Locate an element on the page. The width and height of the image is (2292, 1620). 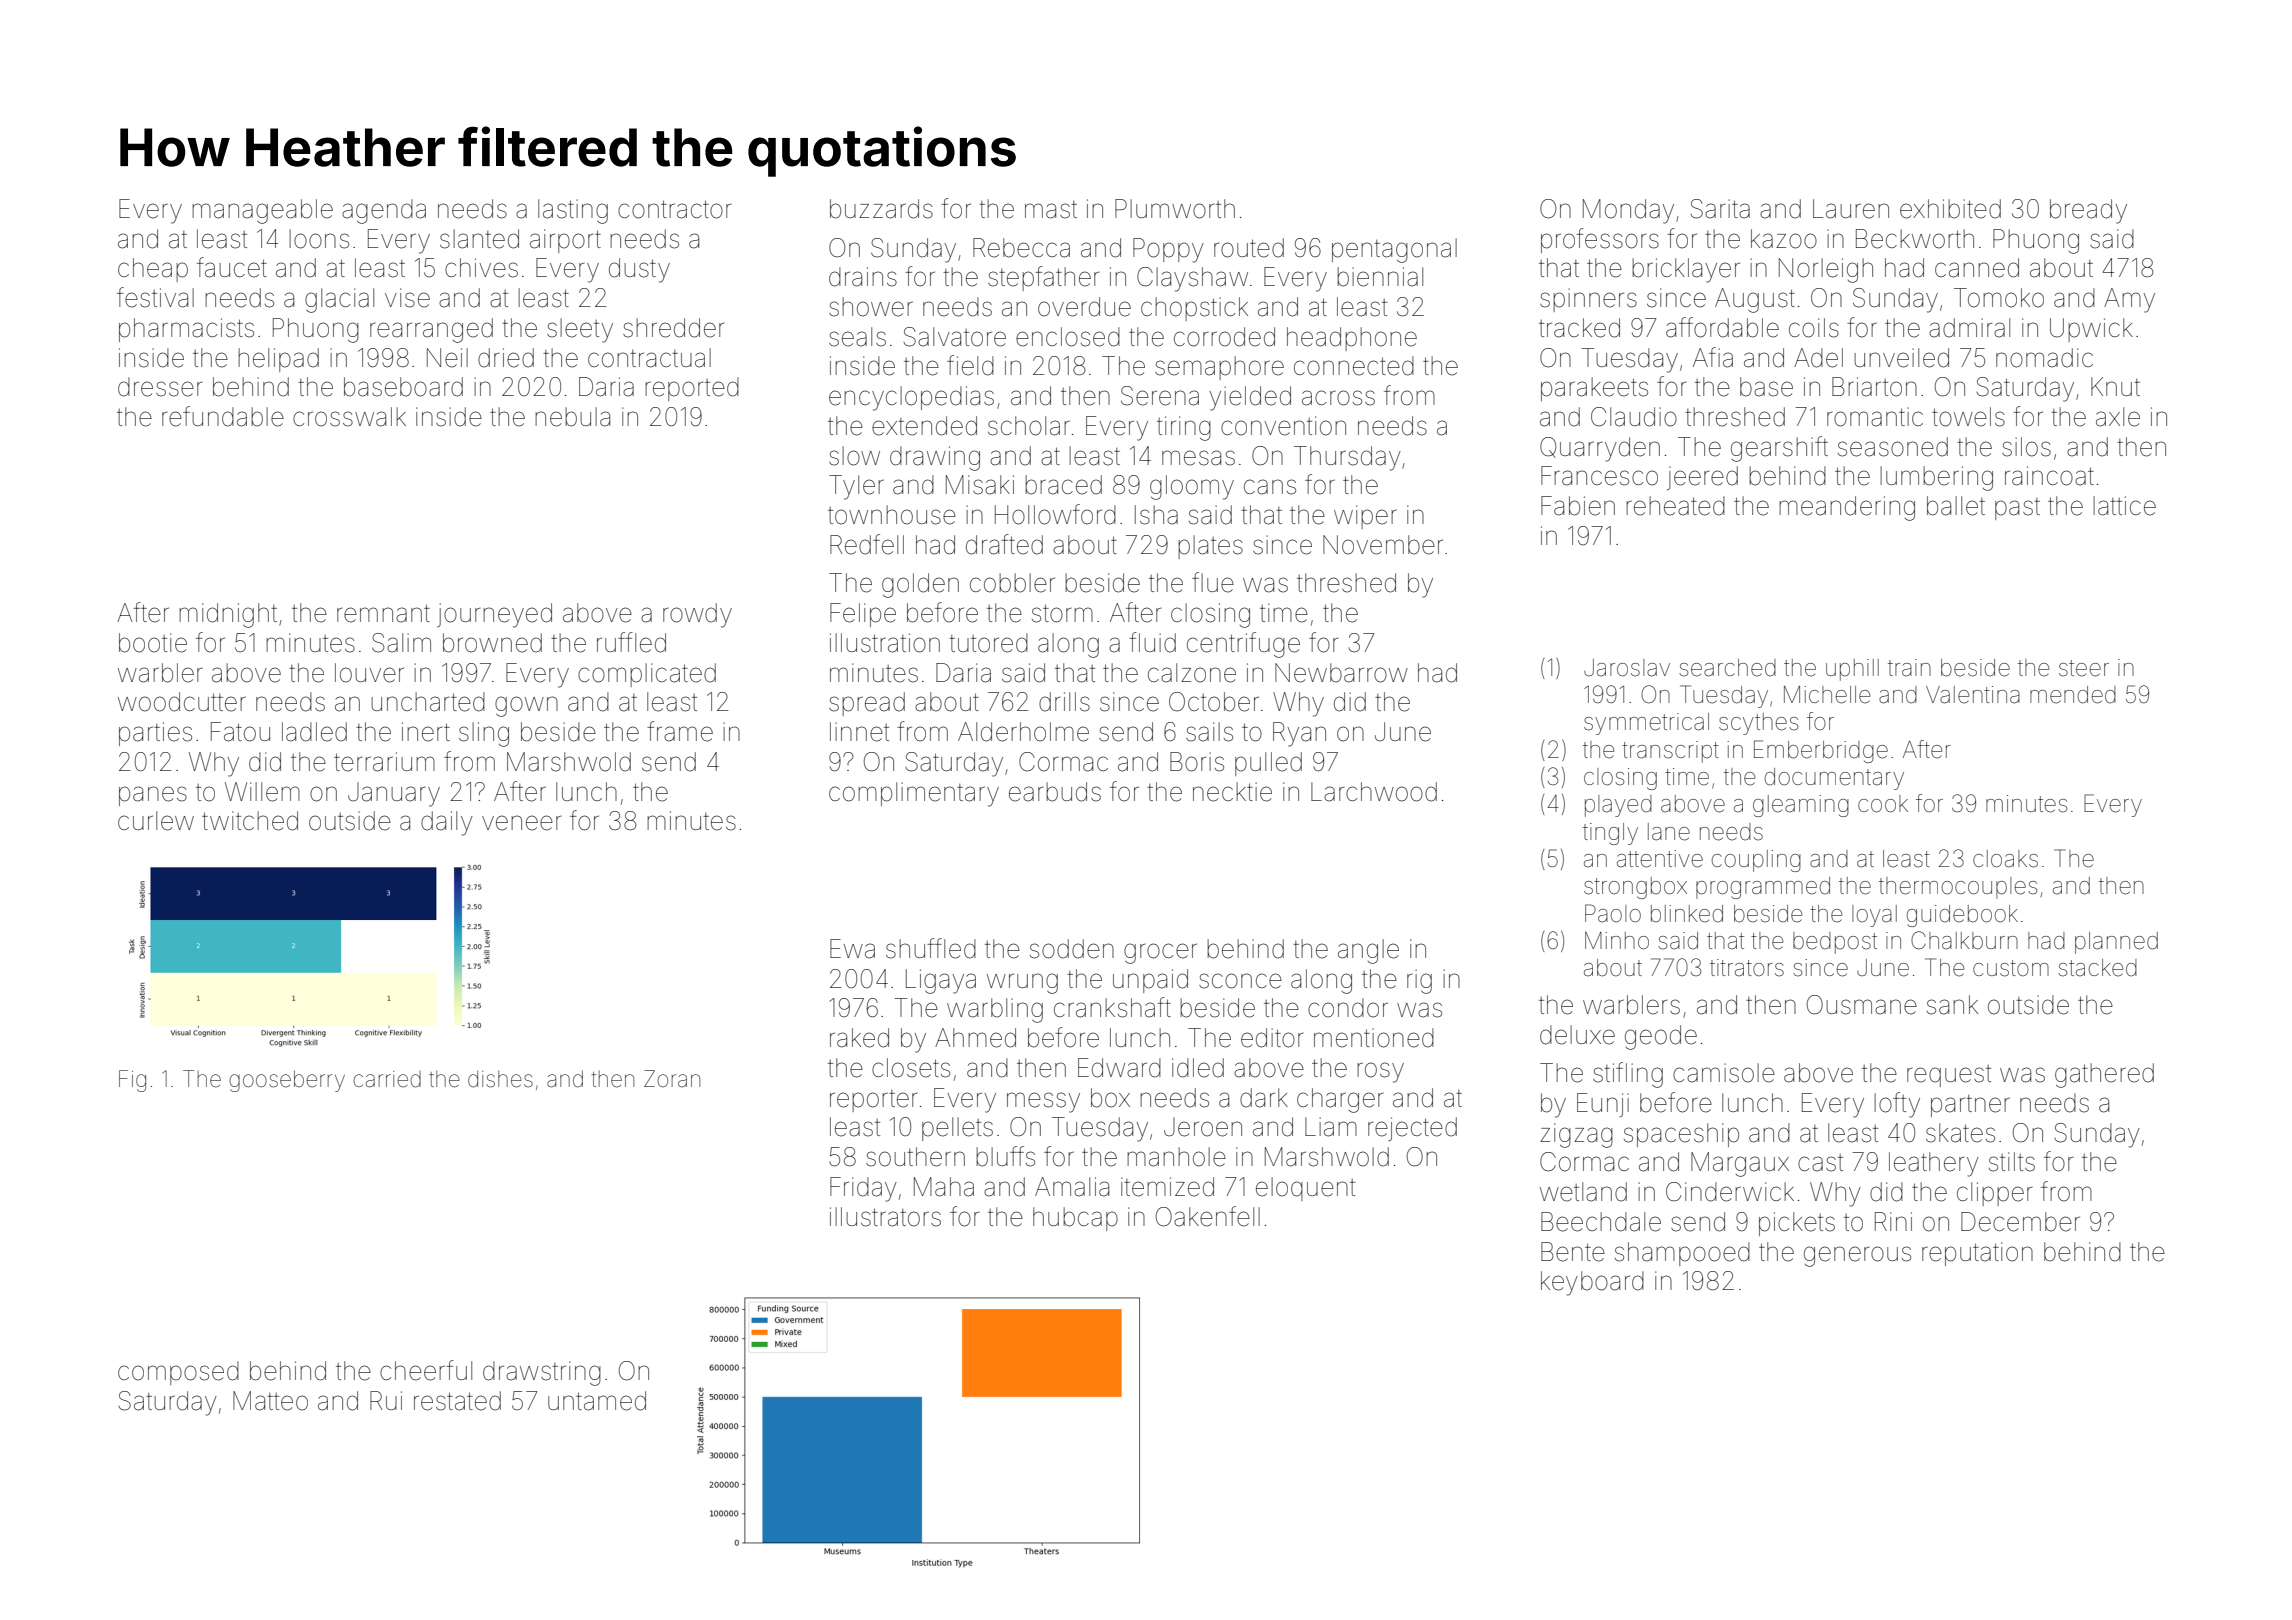
vise is located at coordinates (407, 298).
